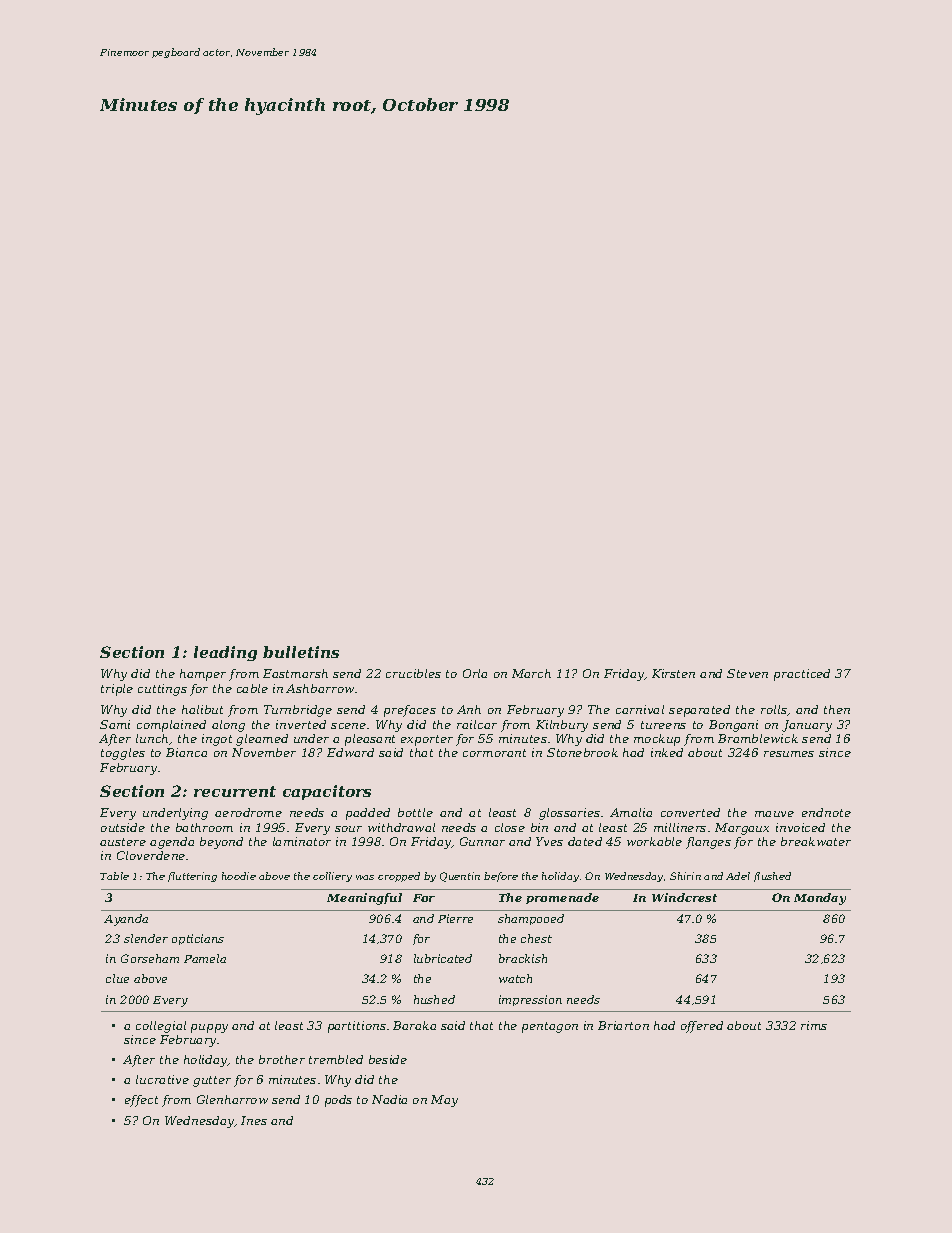 Image resolution: width=952 pixels, height=1233 pixels. What do you see at coordinates (774, 709) in the page?
I see `rolls` at bounding box center [774, 709].
